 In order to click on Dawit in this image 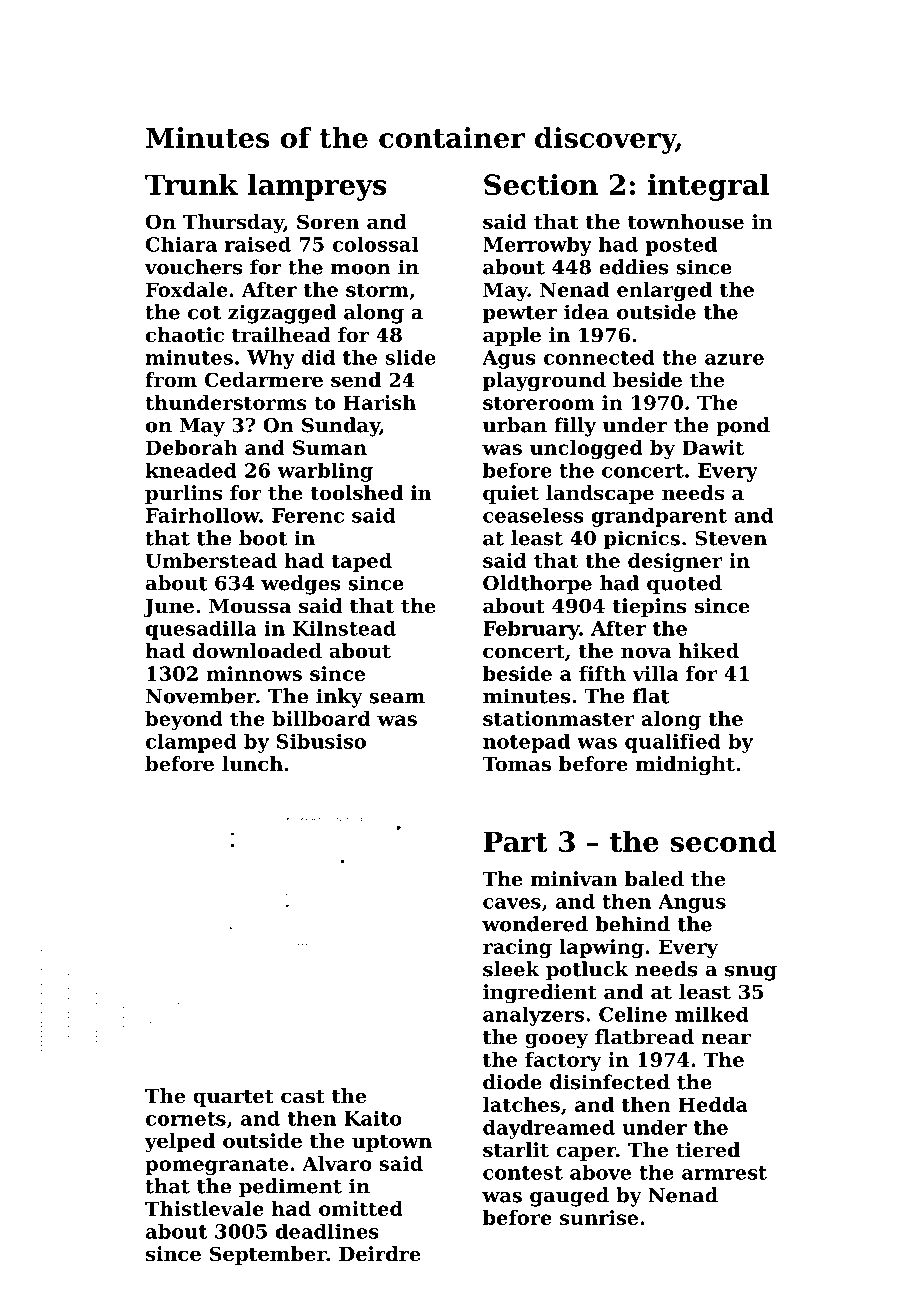, I will do `click(713, 447)`.
